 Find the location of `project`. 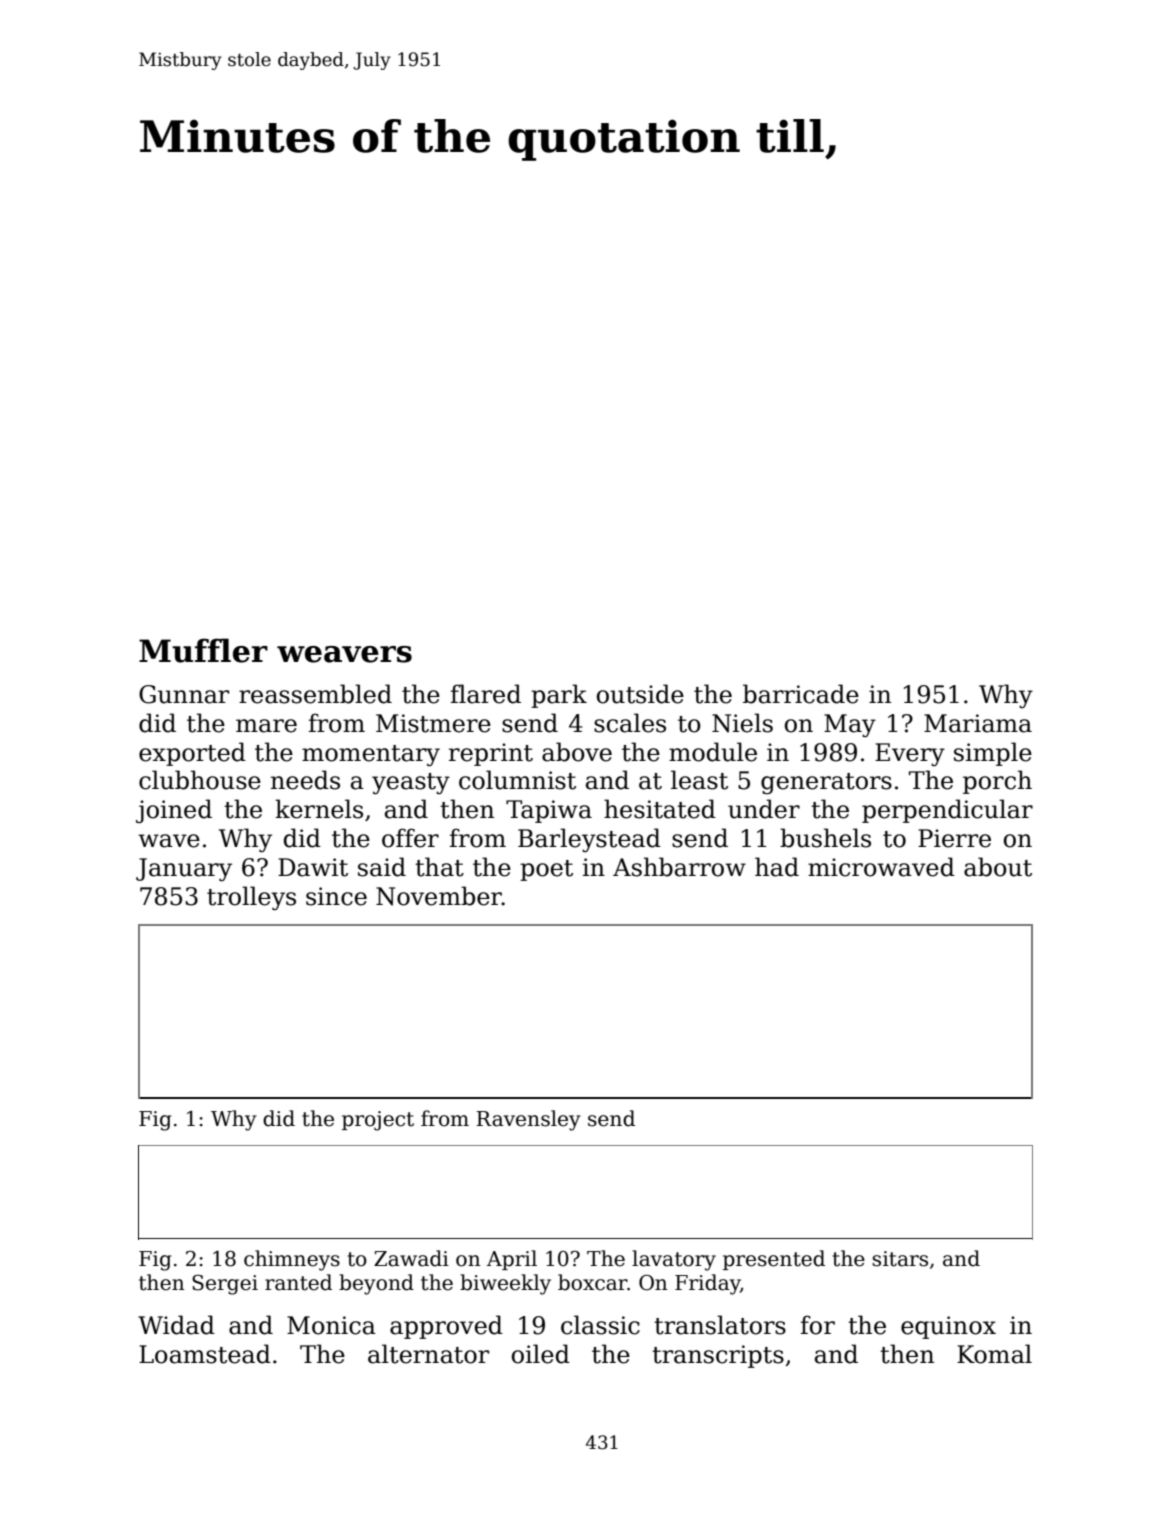

project is located at coordinates (378, 1121).
